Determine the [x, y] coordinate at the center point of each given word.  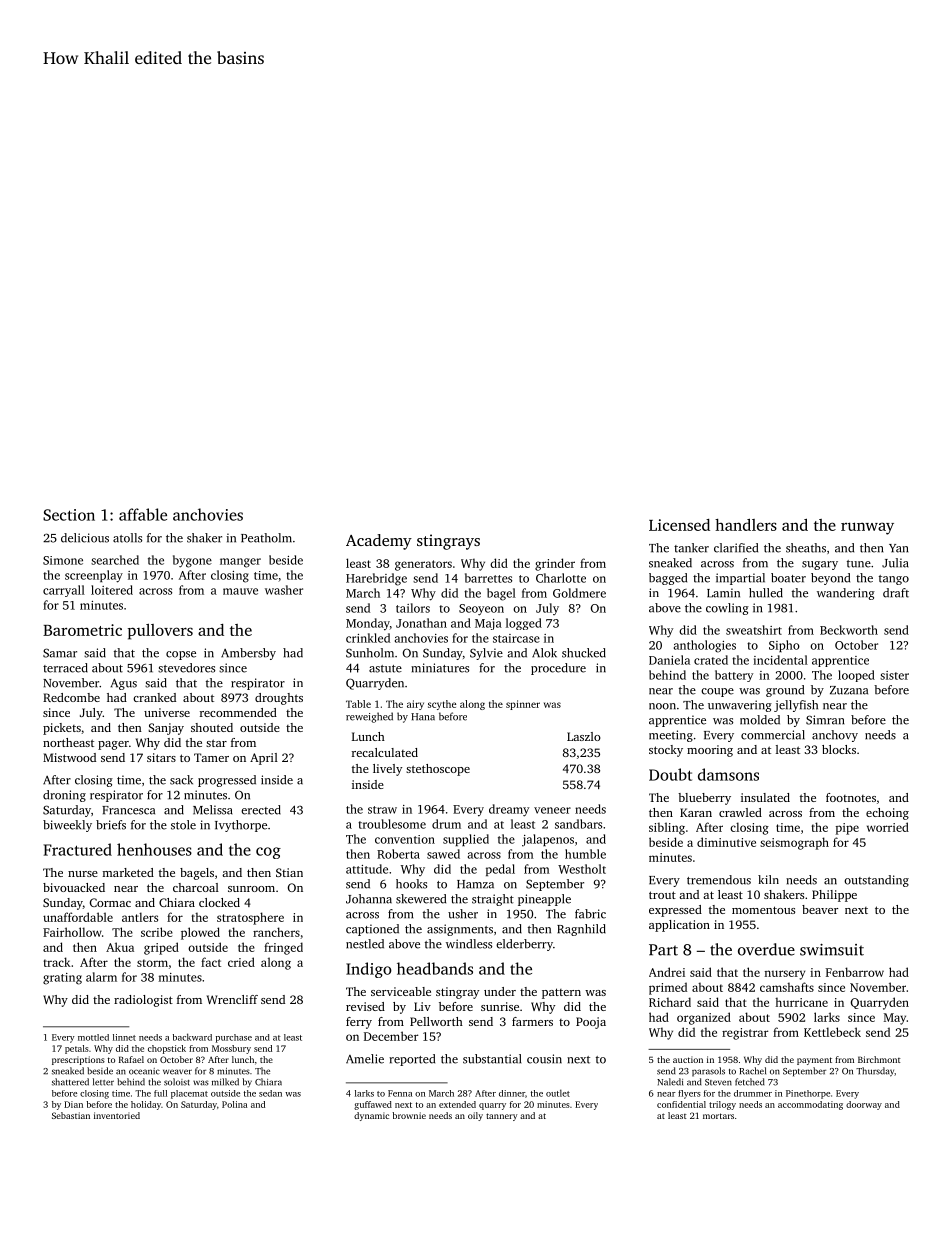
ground [785, 691]
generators [423, 565]
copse [181, 655]
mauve [240, 591]
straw [382, 810]
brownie [409, 1115]
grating [62, 979]
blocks [839, 749]
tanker [691, 548]
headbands [435, 968]
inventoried [117, 1115]
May [895, 1019]
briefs [111, 825]
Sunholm [370, 653]
